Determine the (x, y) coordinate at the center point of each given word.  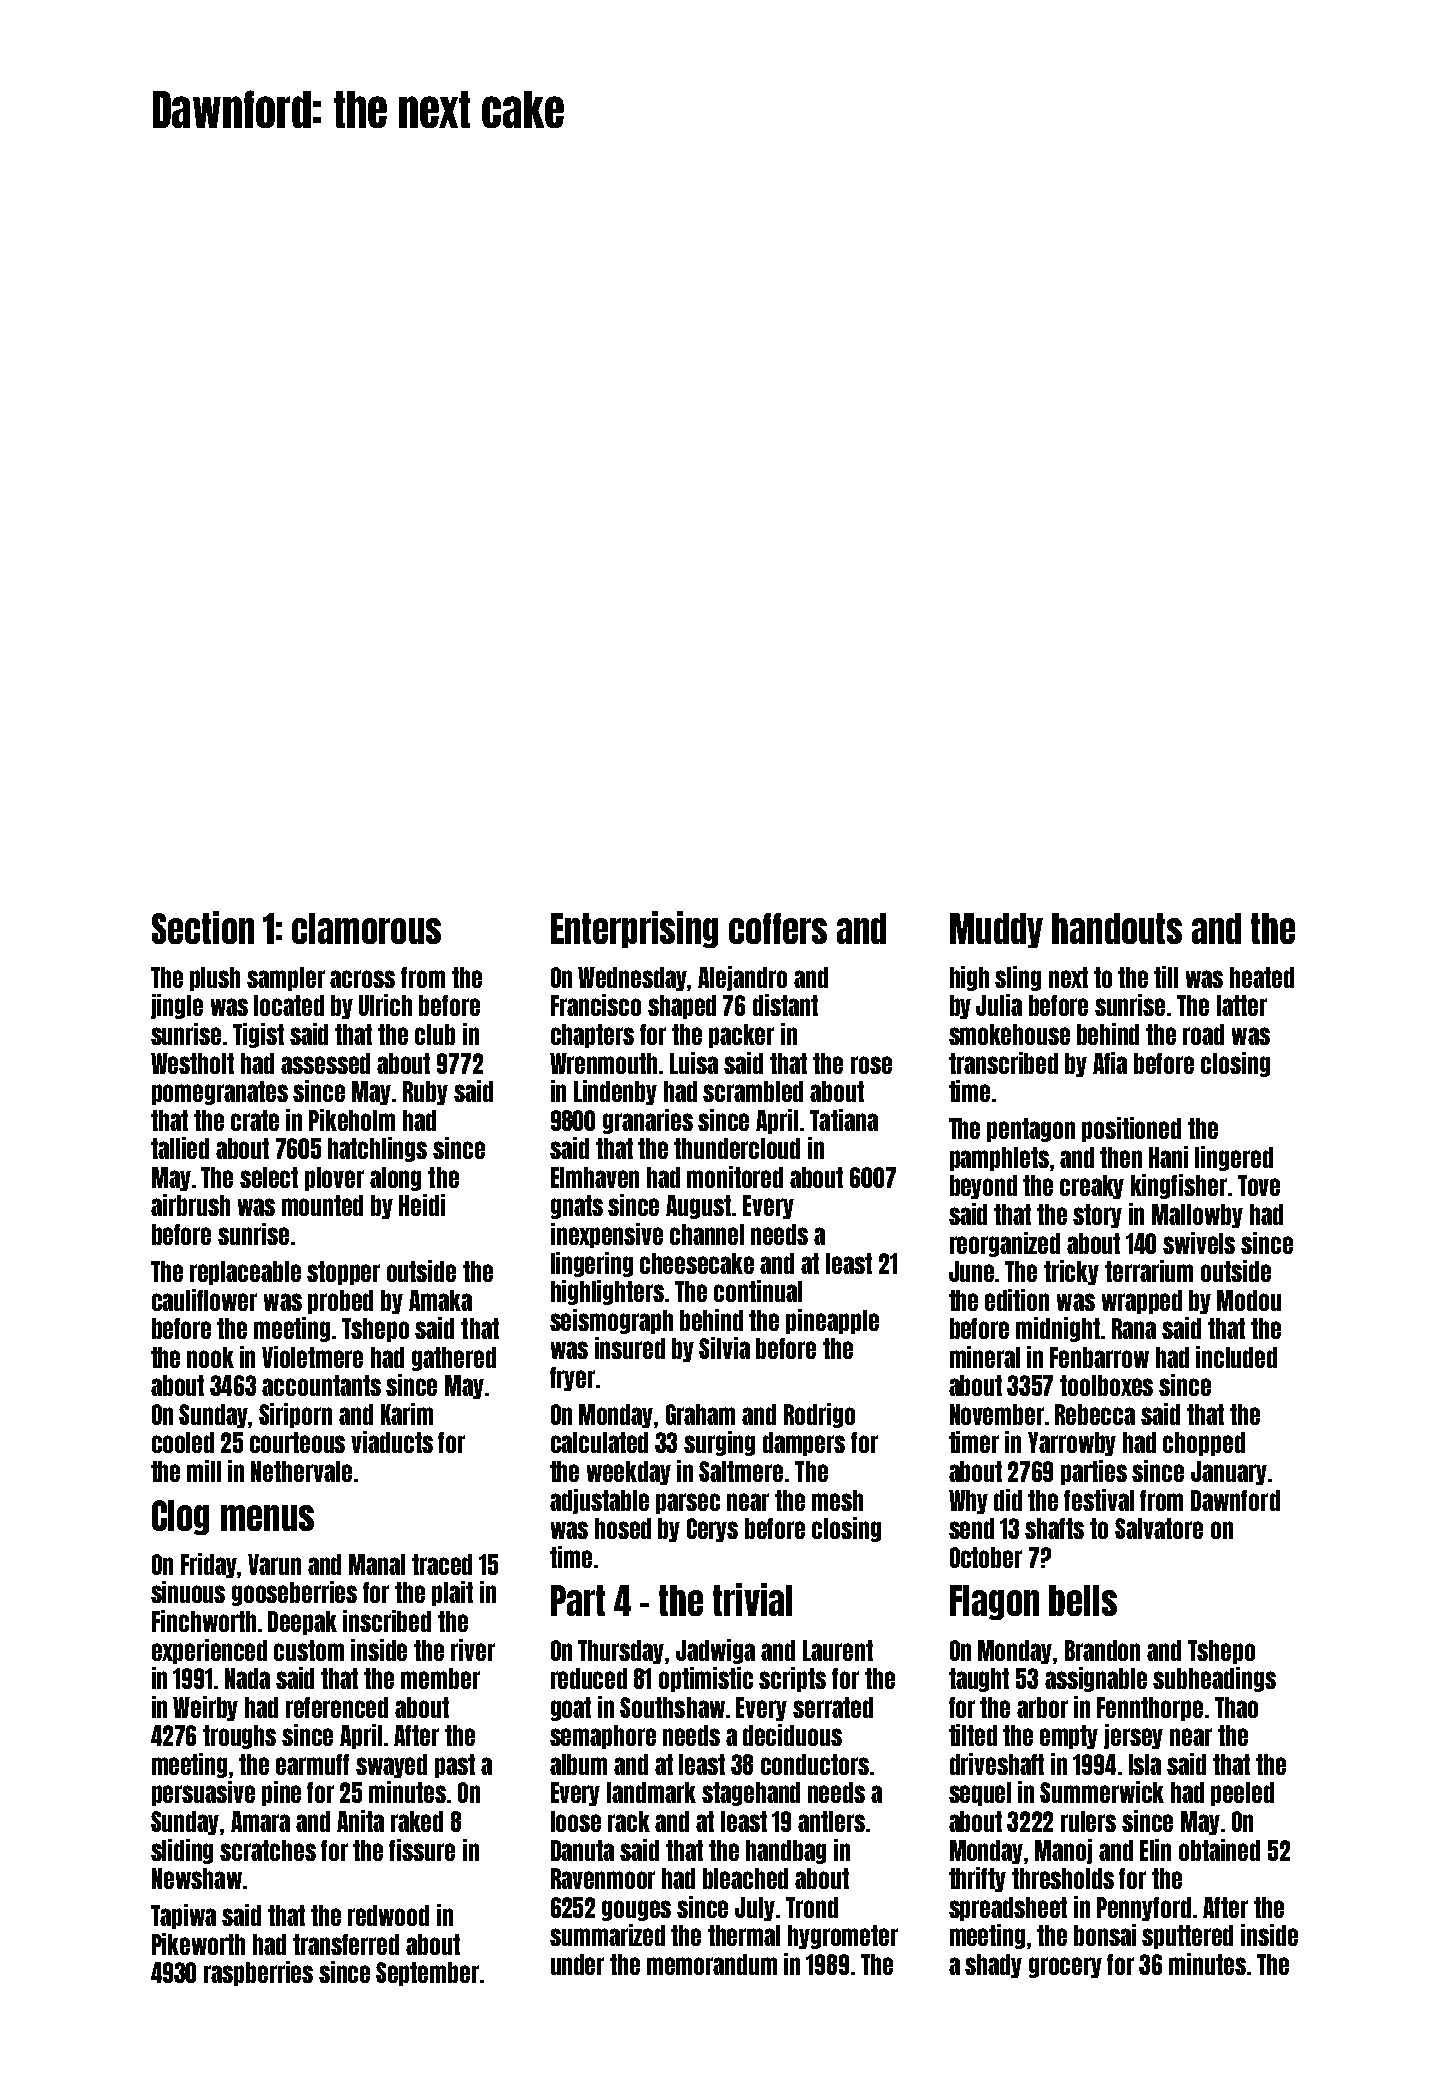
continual (758, 1291)
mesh (837, 1500)
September (427, 1974)
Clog (180, 1517)
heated (1262, 977)
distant (785, 1005)
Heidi (422, 1205)
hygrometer (843, 1937)
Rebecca (1095, 1414)
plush (215, 979)
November (997, 1414)
